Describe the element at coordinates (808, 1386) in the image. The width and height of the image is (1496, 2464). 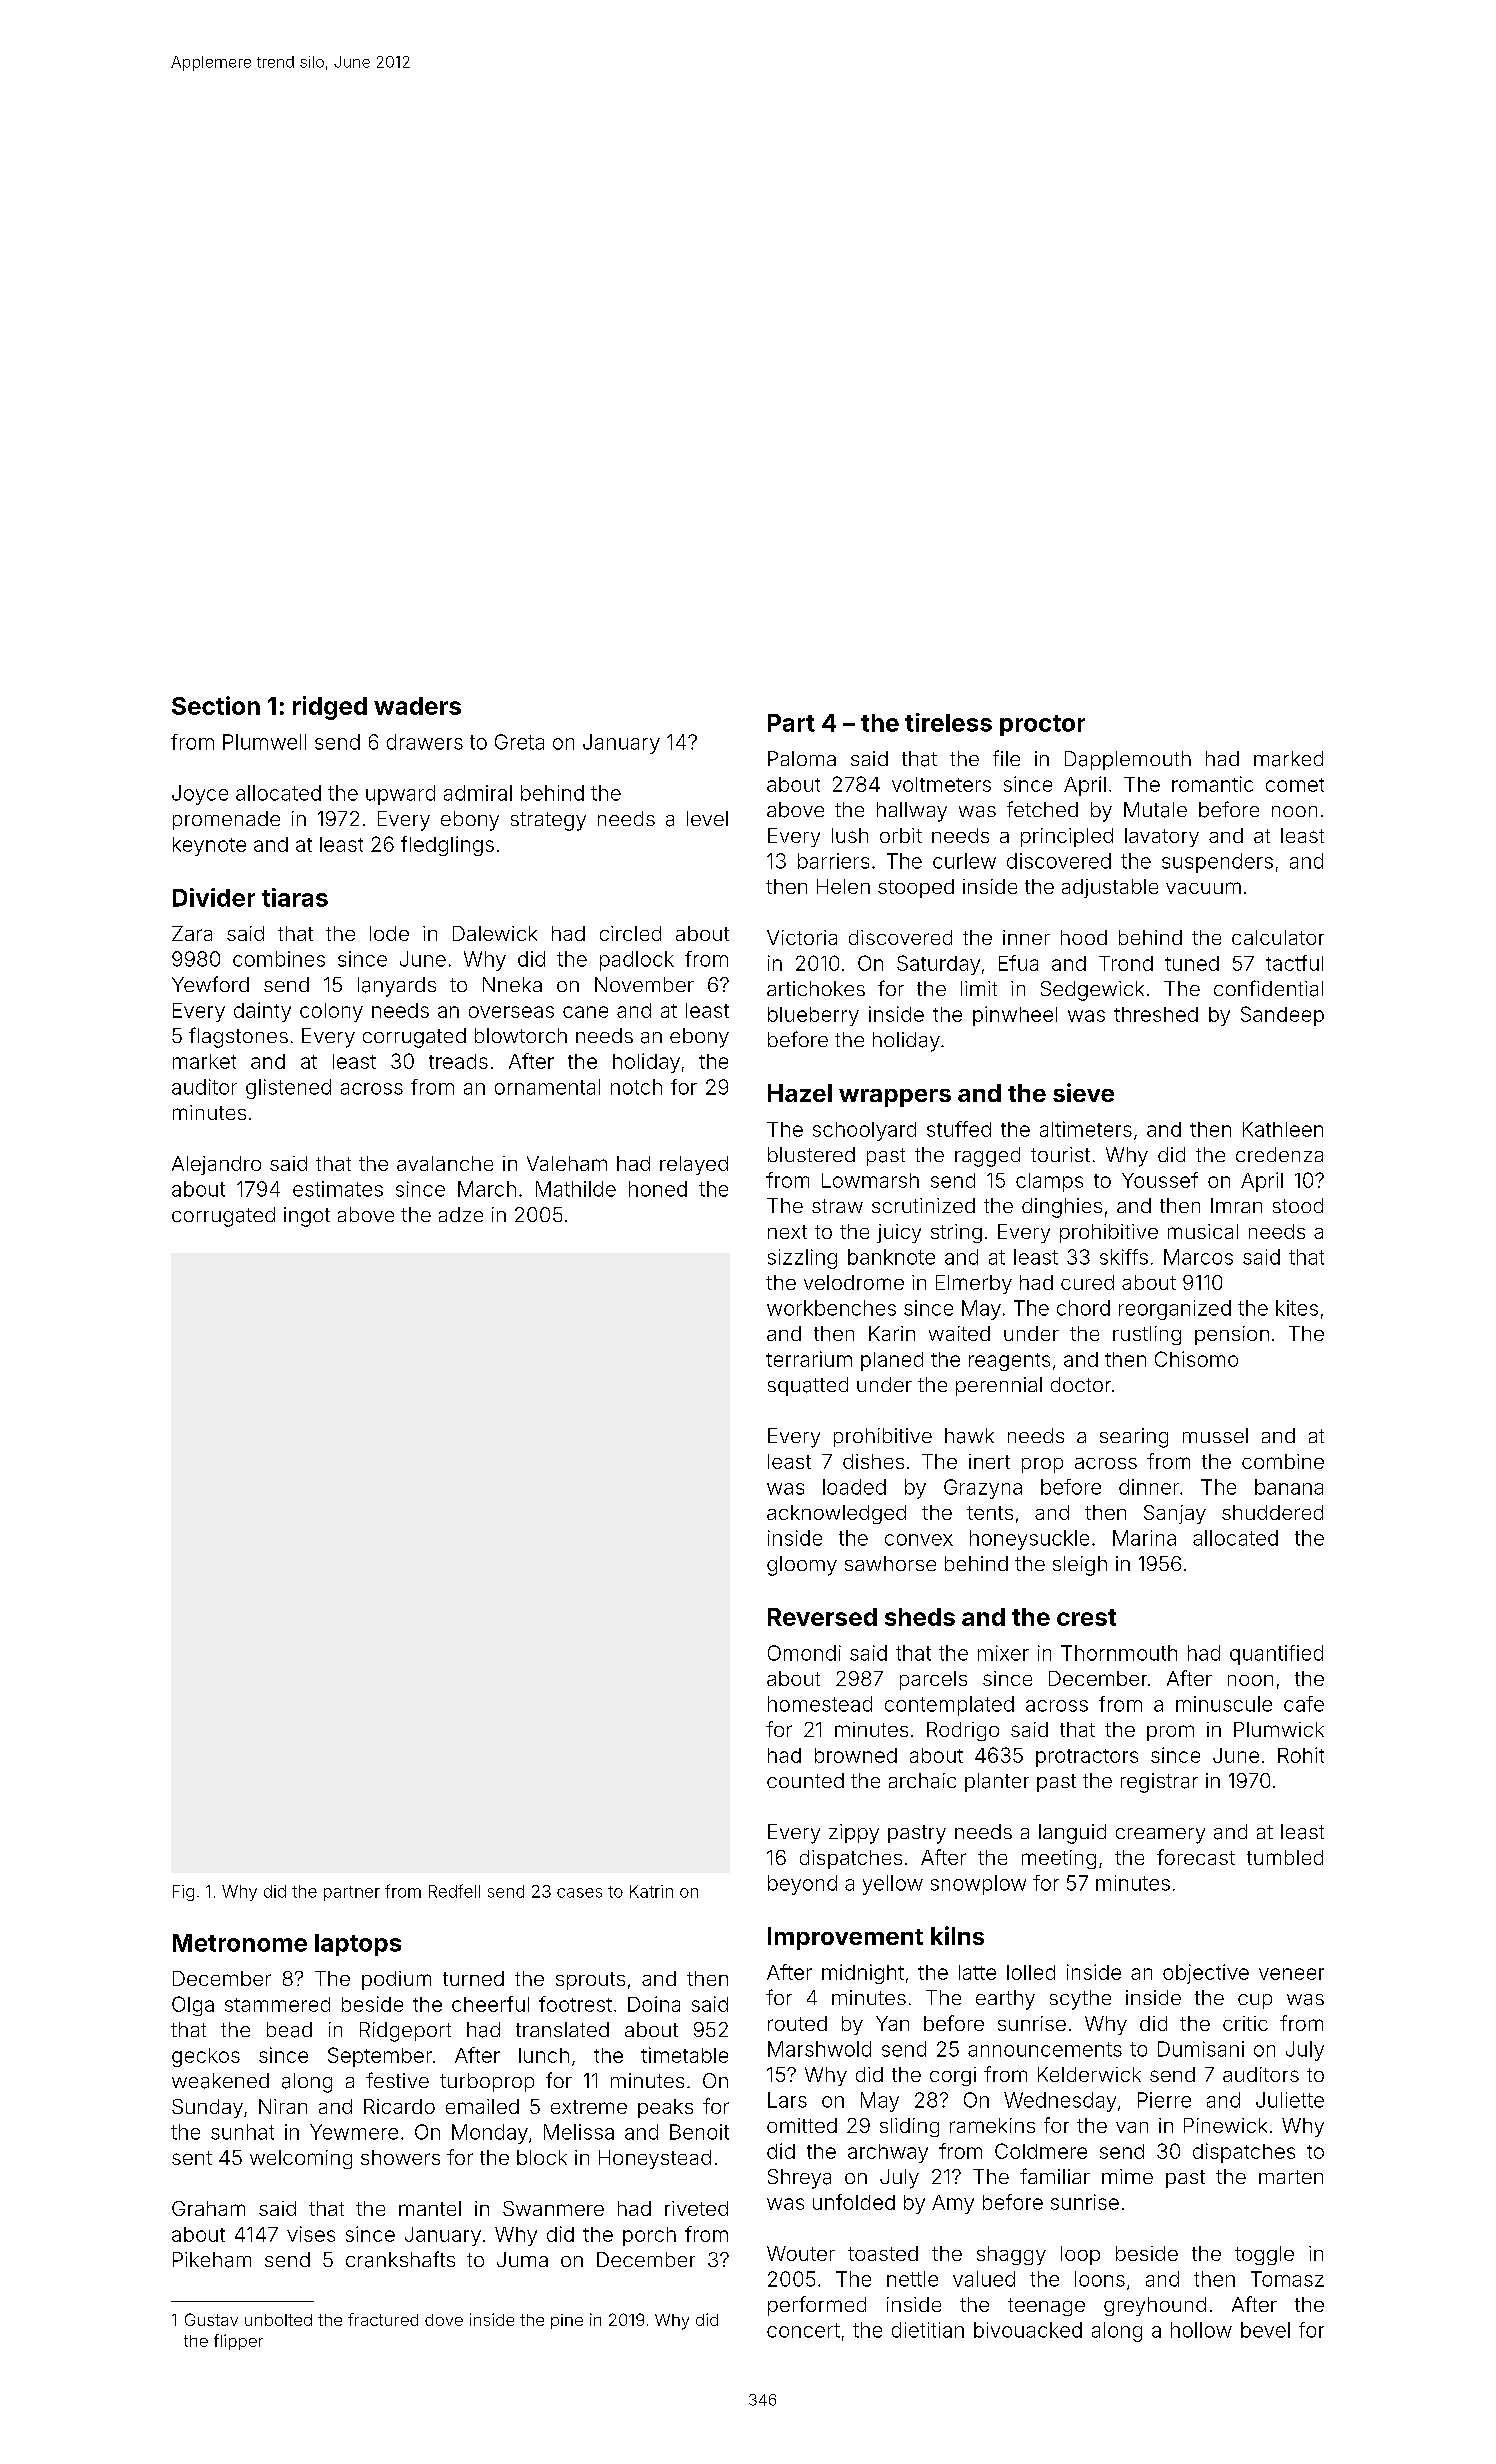
I see `squatted` at that location.
